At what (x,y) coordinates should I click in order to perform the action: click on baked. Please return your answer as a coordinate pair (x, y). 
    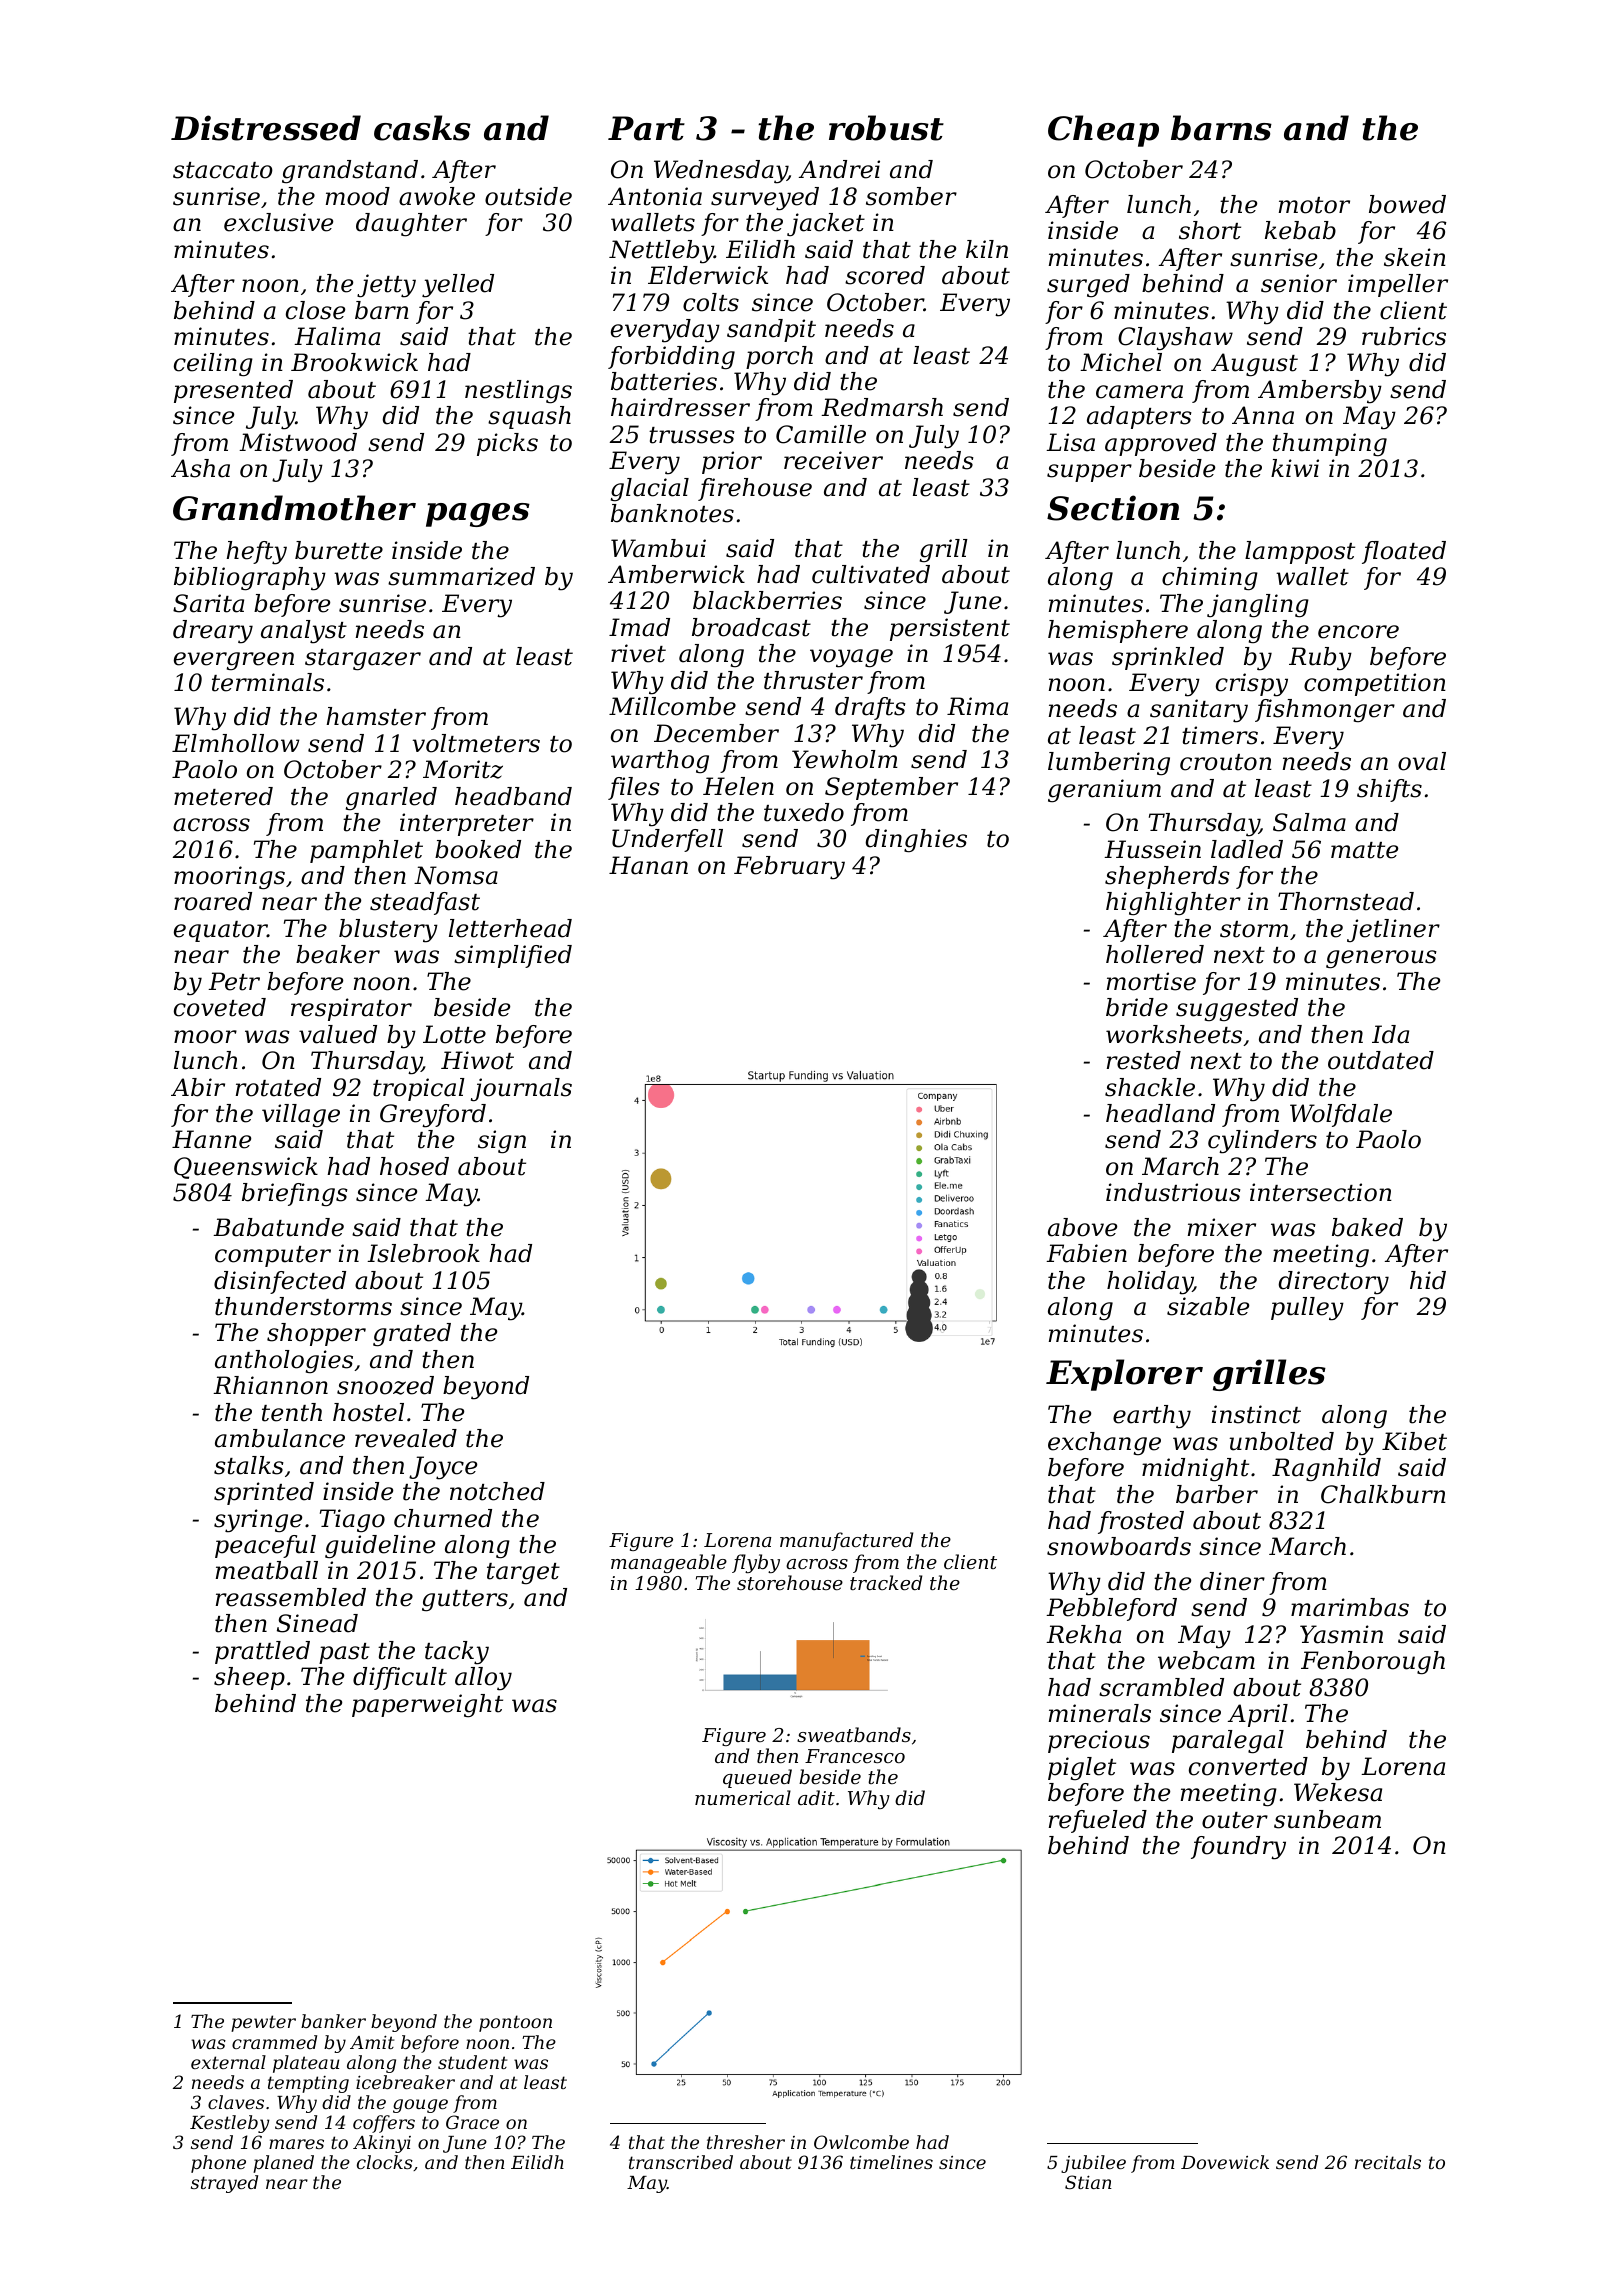
    Looking at the image, I should click on (1367, 1227).
